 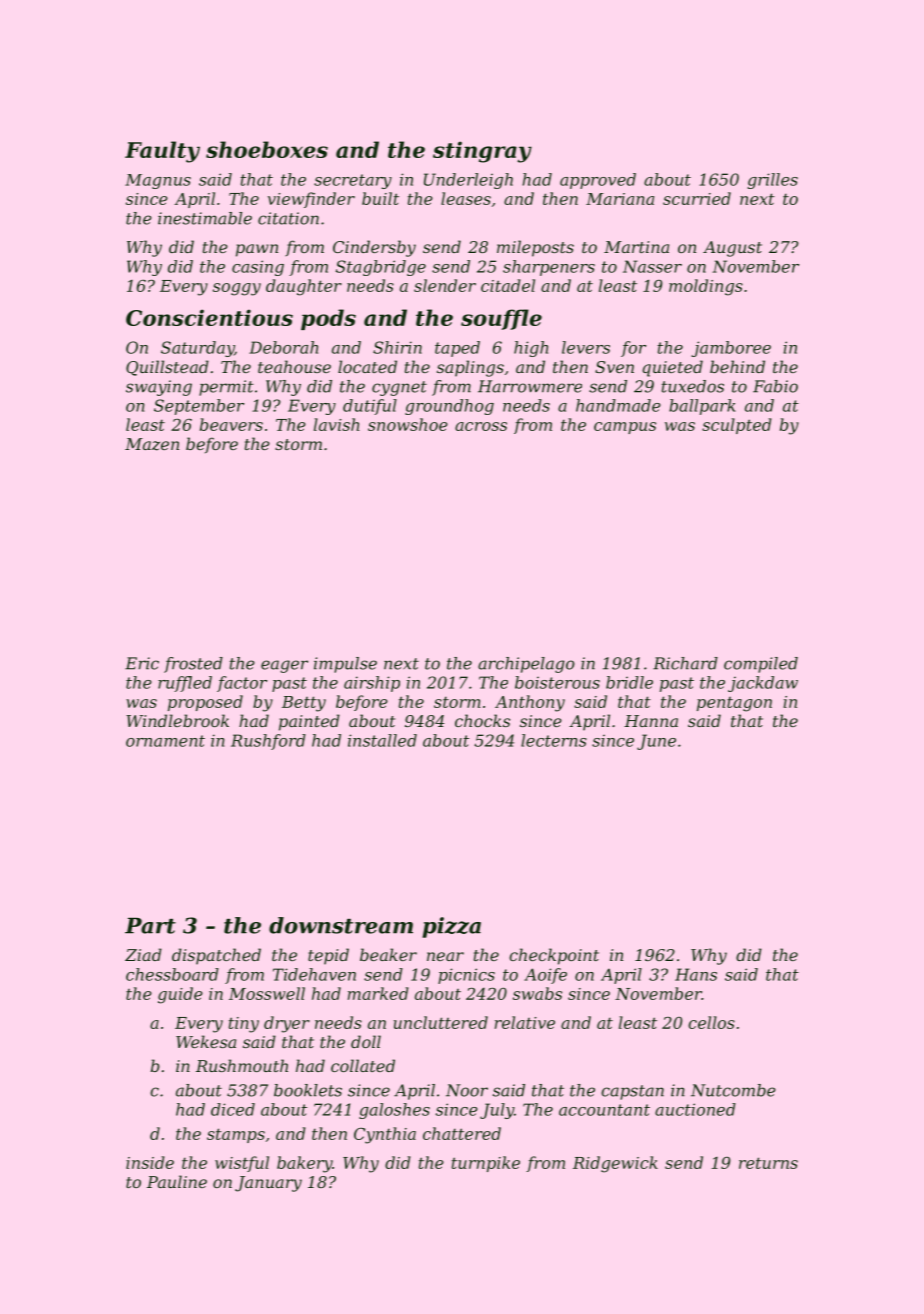 What do you see at coordinates (372, 684) in the image?
I see `airship` at bounding box center [372, 684].
